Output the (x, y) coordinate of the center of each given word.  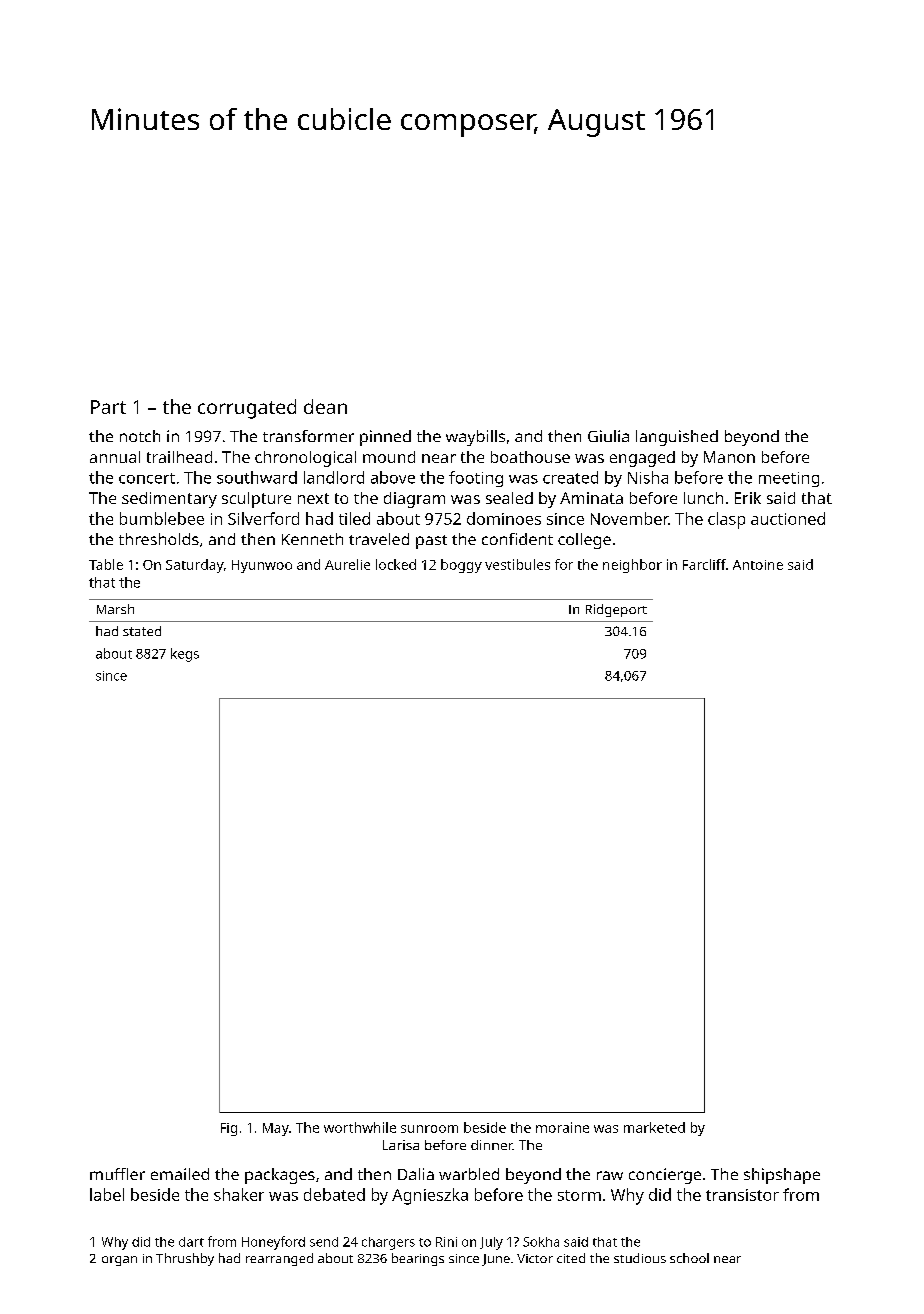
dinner (492, 1145)
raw (610, 1175)
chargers (388, 1243)
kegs (185, 655)
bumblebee (162, 518)
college (584, 541)
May (276, 1129)
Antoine (758, 565)
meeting (789, 479)
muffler (117, 1174)
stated (142, 631)
